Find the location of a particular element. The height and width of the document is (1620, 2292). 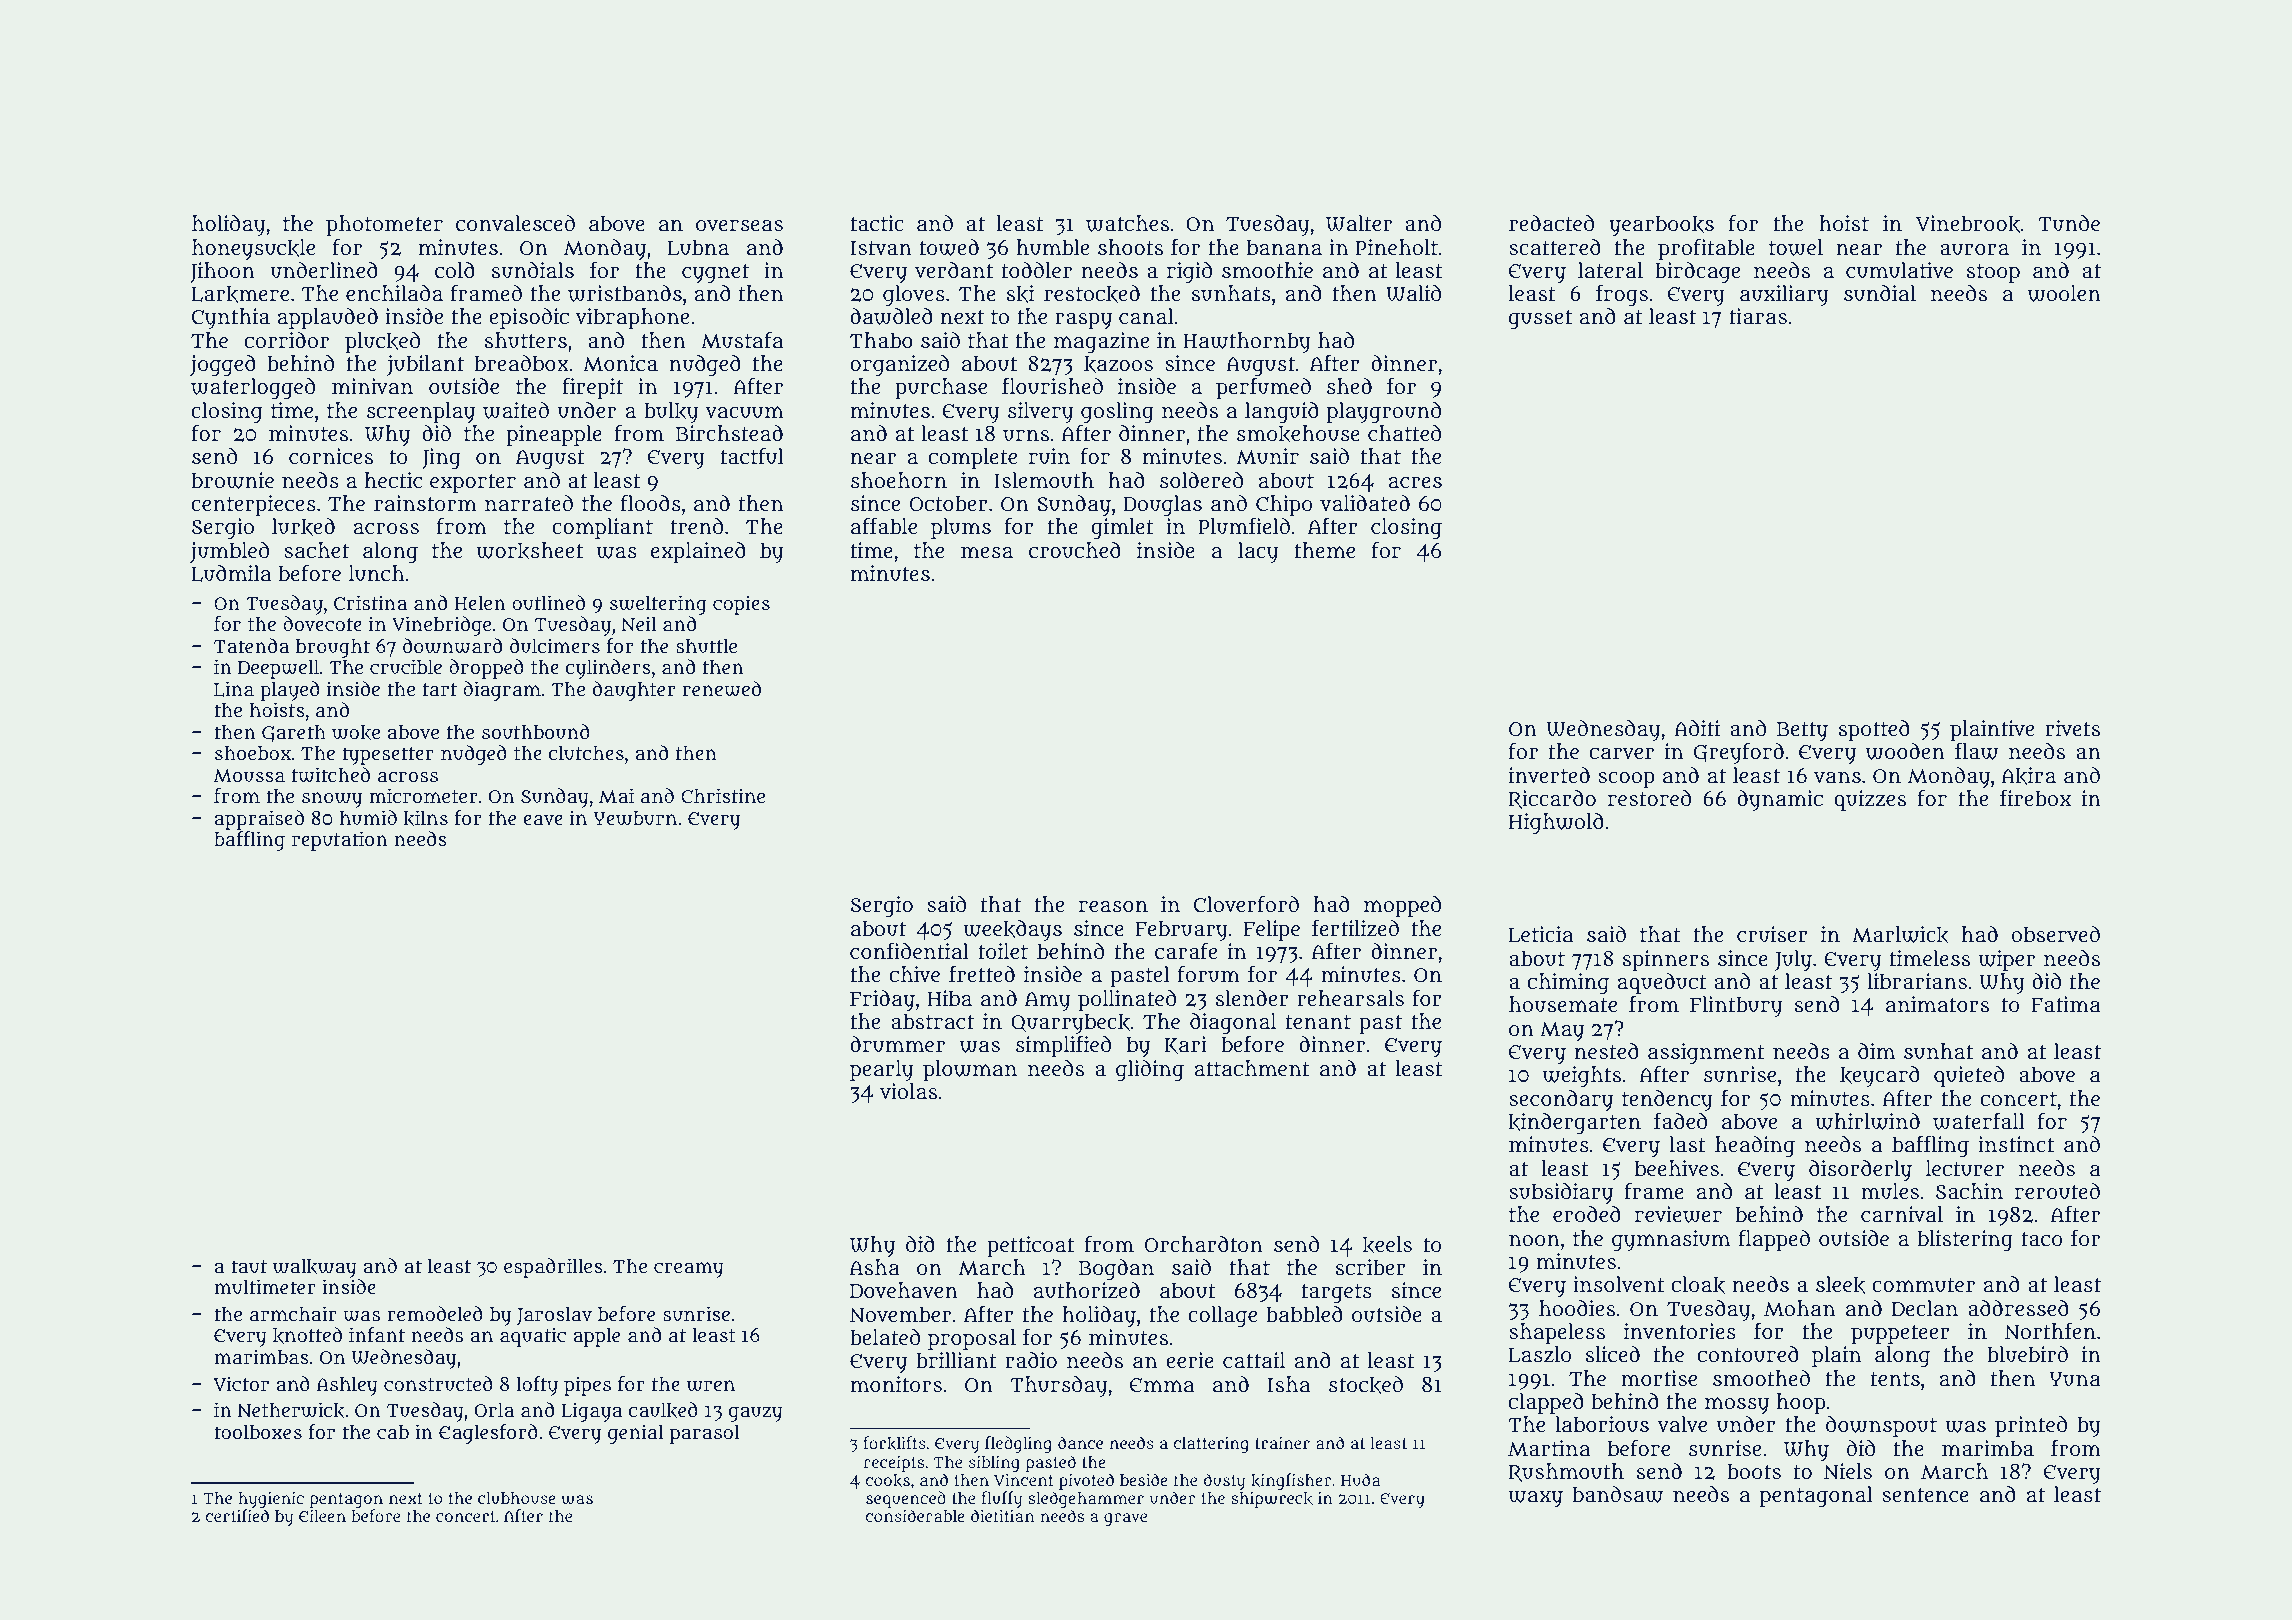

nested is located at coordinates (1607, 1051).
